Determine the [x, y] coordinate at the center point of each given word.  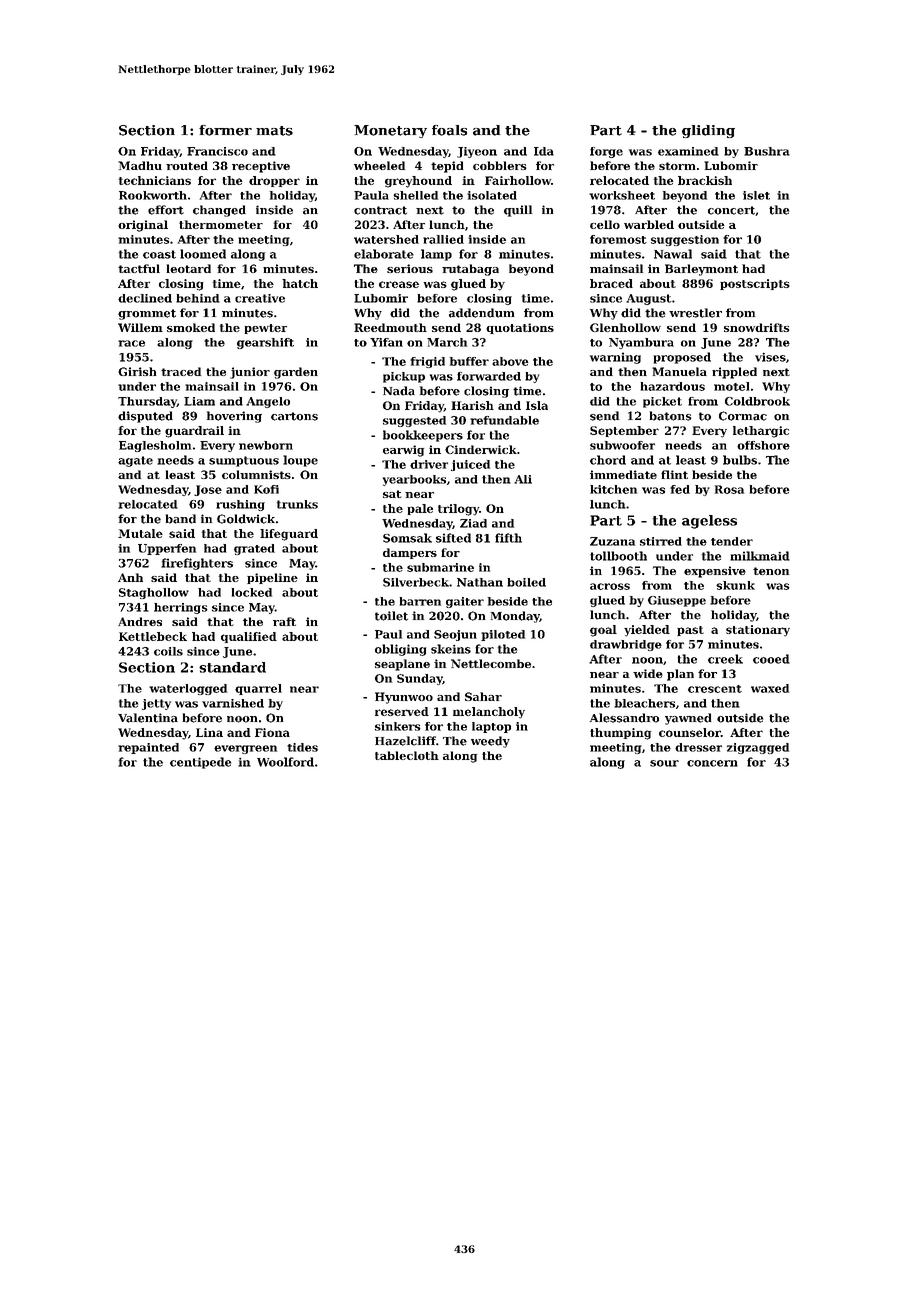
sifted [453, 538]
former [225, 130]
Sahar [483, 696]
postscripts [755, 284]
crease [399, 284]
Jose [208, 490]
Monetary [390, 131]
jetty [156, 704]
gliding [708, 131]
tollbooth [618, 556]
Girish [137, 371]
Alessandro [624, 718]
